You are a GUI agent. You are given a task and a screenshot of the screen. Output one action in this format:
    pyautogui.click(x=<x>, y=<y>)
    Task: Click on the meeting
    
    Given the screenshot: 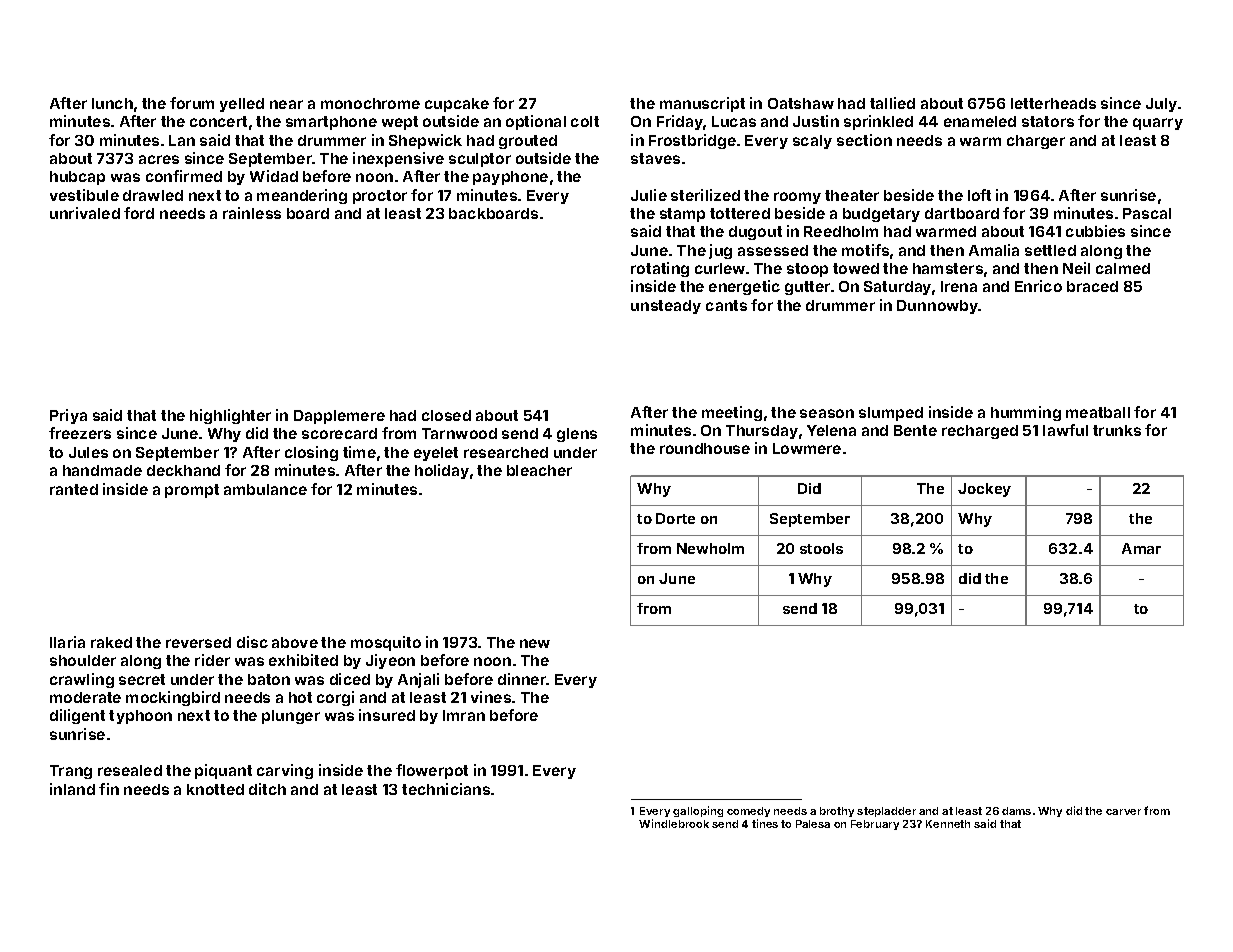 What is the action you would take?
    pyautogui.click(x=732, y=413)
